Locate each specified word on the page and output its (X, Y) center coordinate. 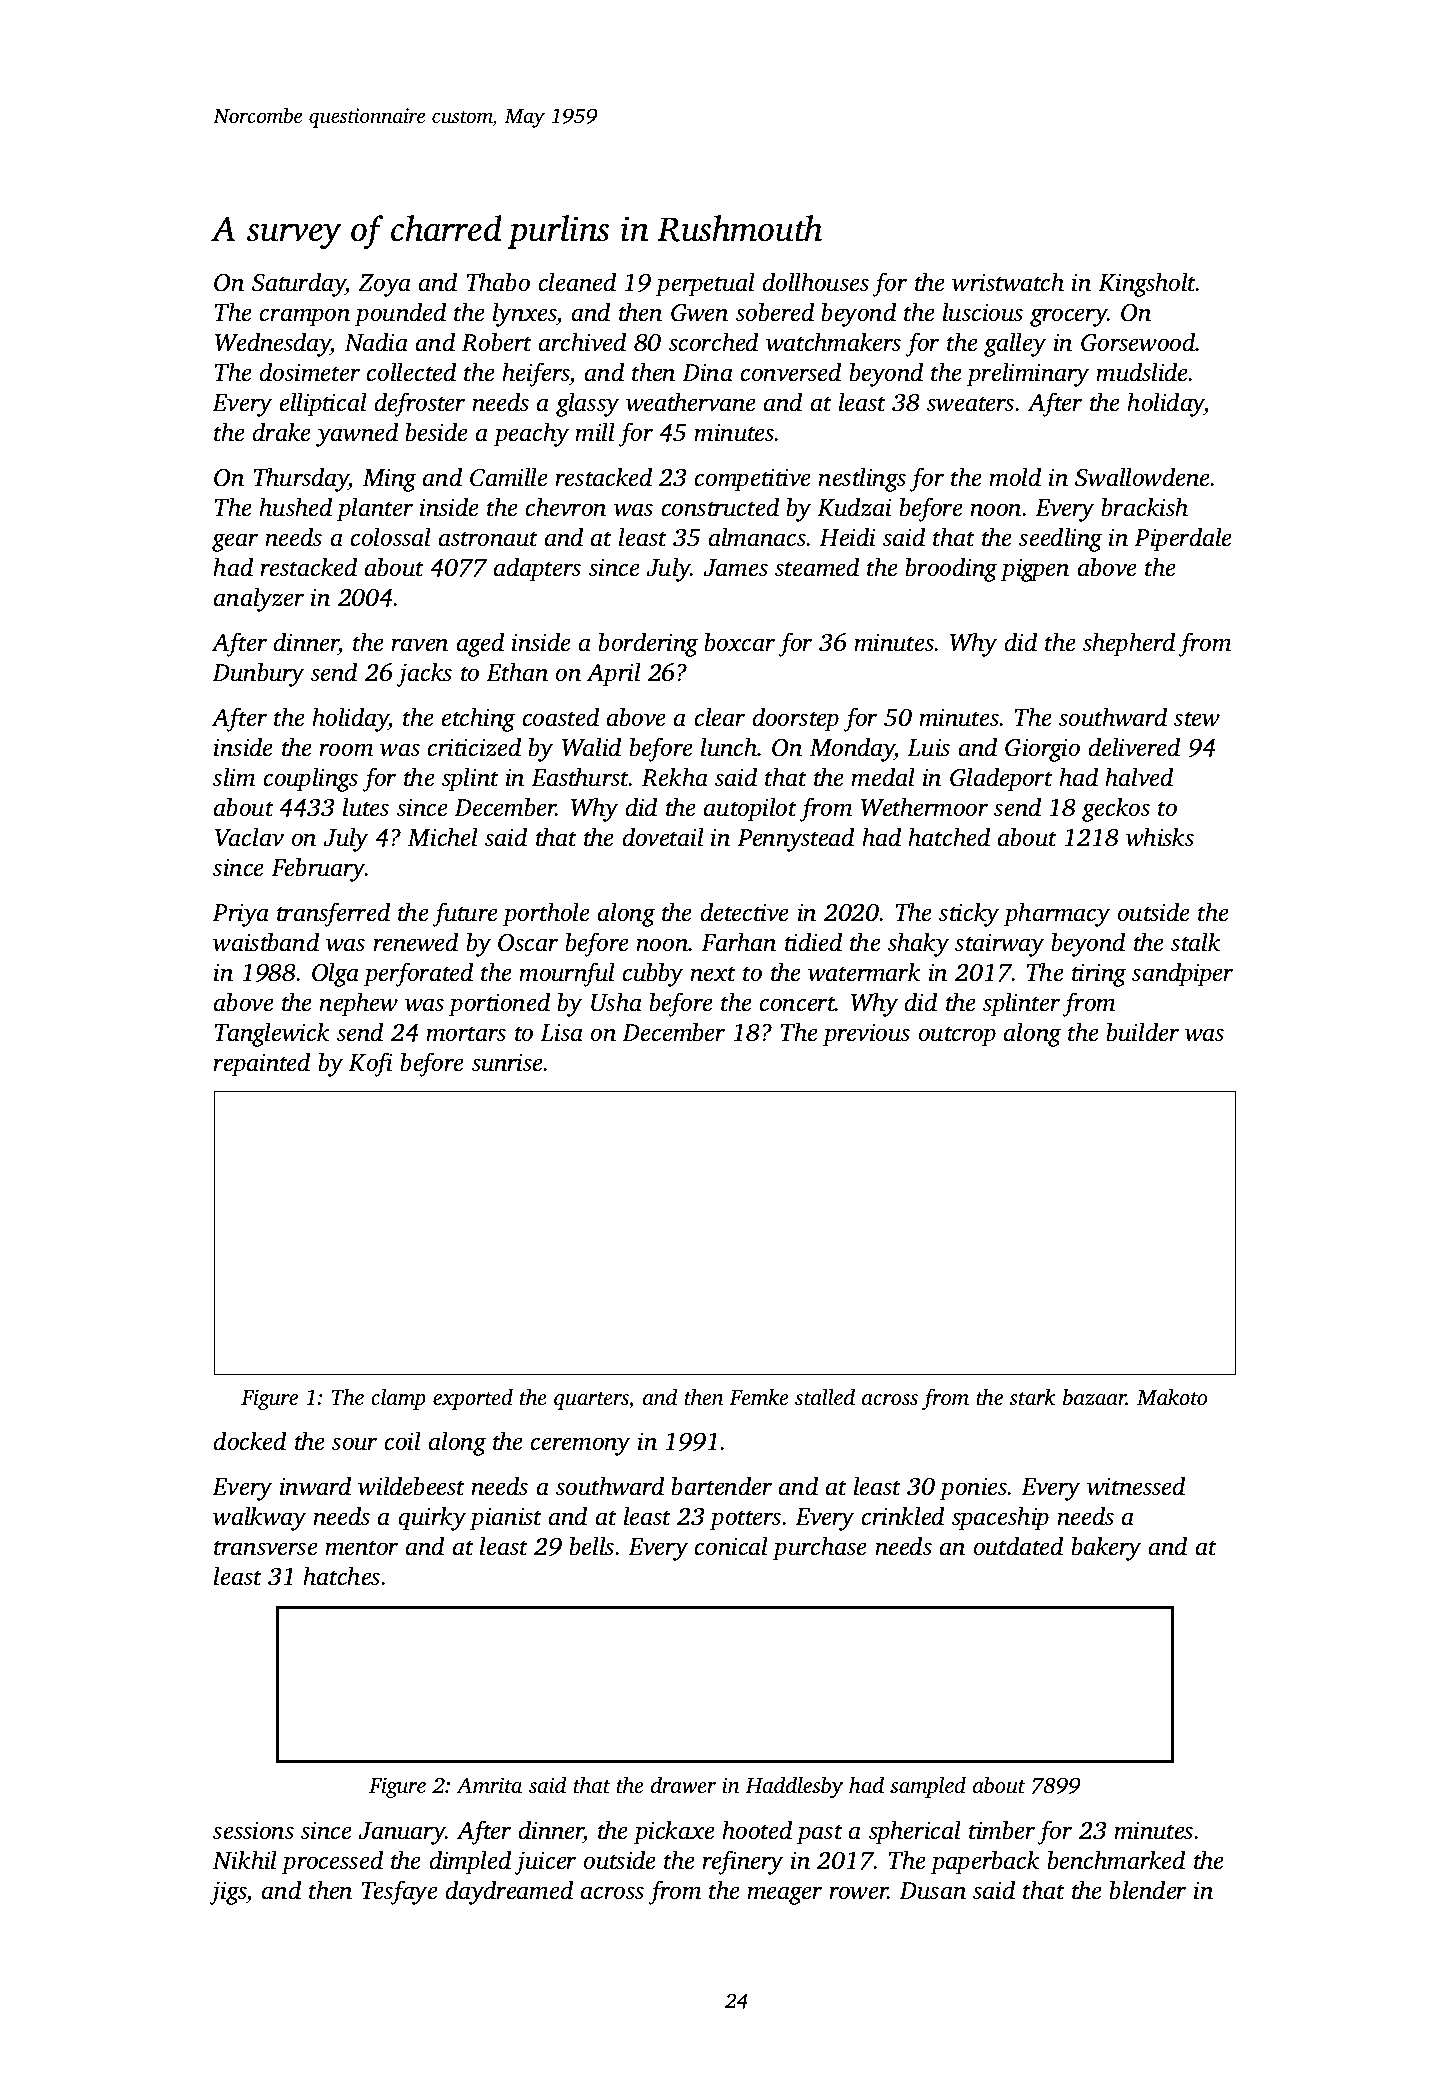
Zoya (384, 285)
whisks (1160, 837)
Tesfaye (399, 1892)
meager (784, 1895)
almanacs (758, 537)
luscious (983, 312)
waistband (266, 942)
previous (866, 1035)
